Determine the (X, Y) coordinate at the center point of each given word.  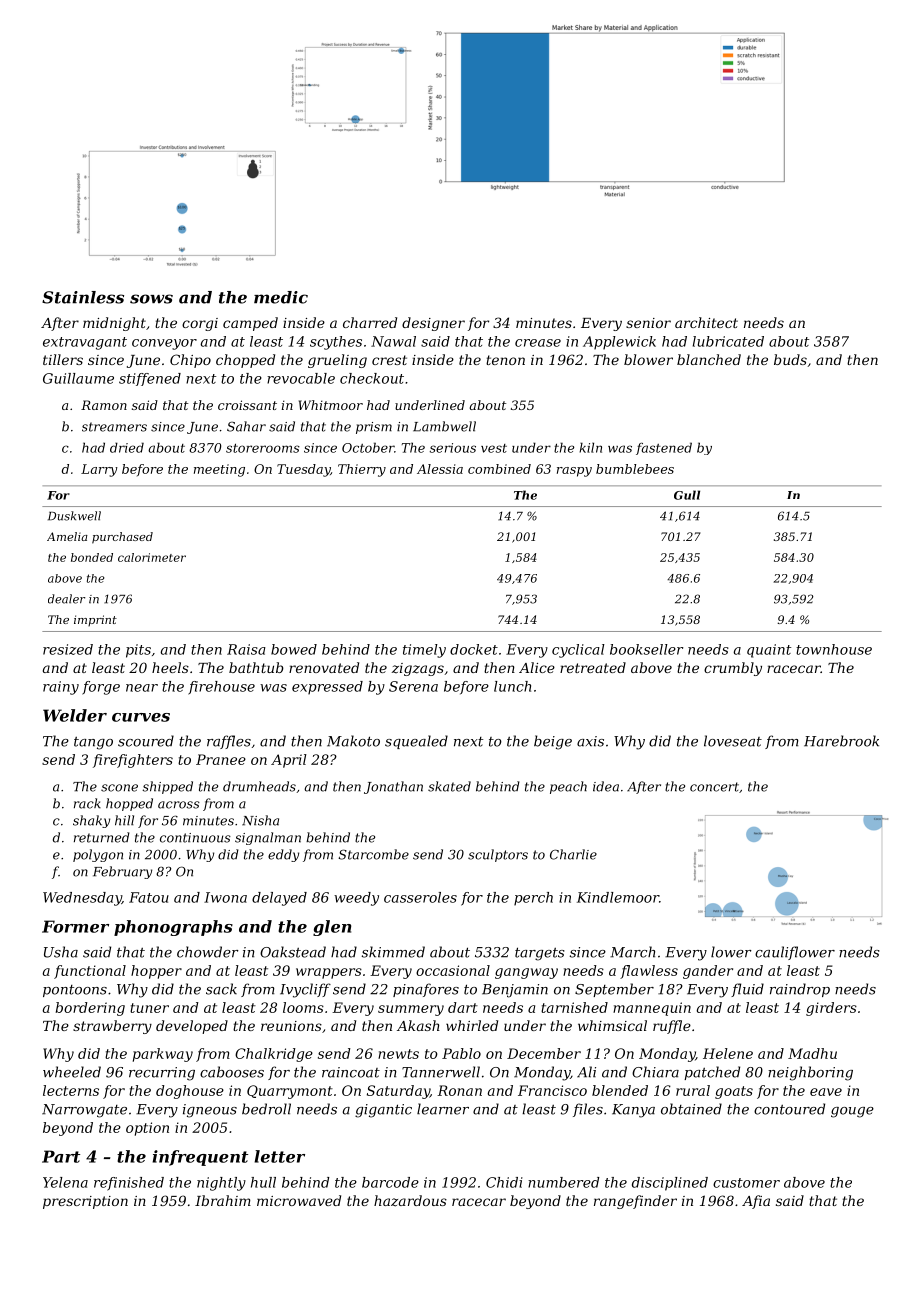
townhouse (834, 649)
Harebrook (841, 741)
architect (706, 322)
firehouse (221, 688)
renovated (324, 667)
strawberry (112, 1027)
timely (424, 651)
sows (151, 299)
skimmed (393, 952)
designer (433, 324)
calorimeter (152, 557)
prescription (85, 1202)
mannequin (652, 1009)
